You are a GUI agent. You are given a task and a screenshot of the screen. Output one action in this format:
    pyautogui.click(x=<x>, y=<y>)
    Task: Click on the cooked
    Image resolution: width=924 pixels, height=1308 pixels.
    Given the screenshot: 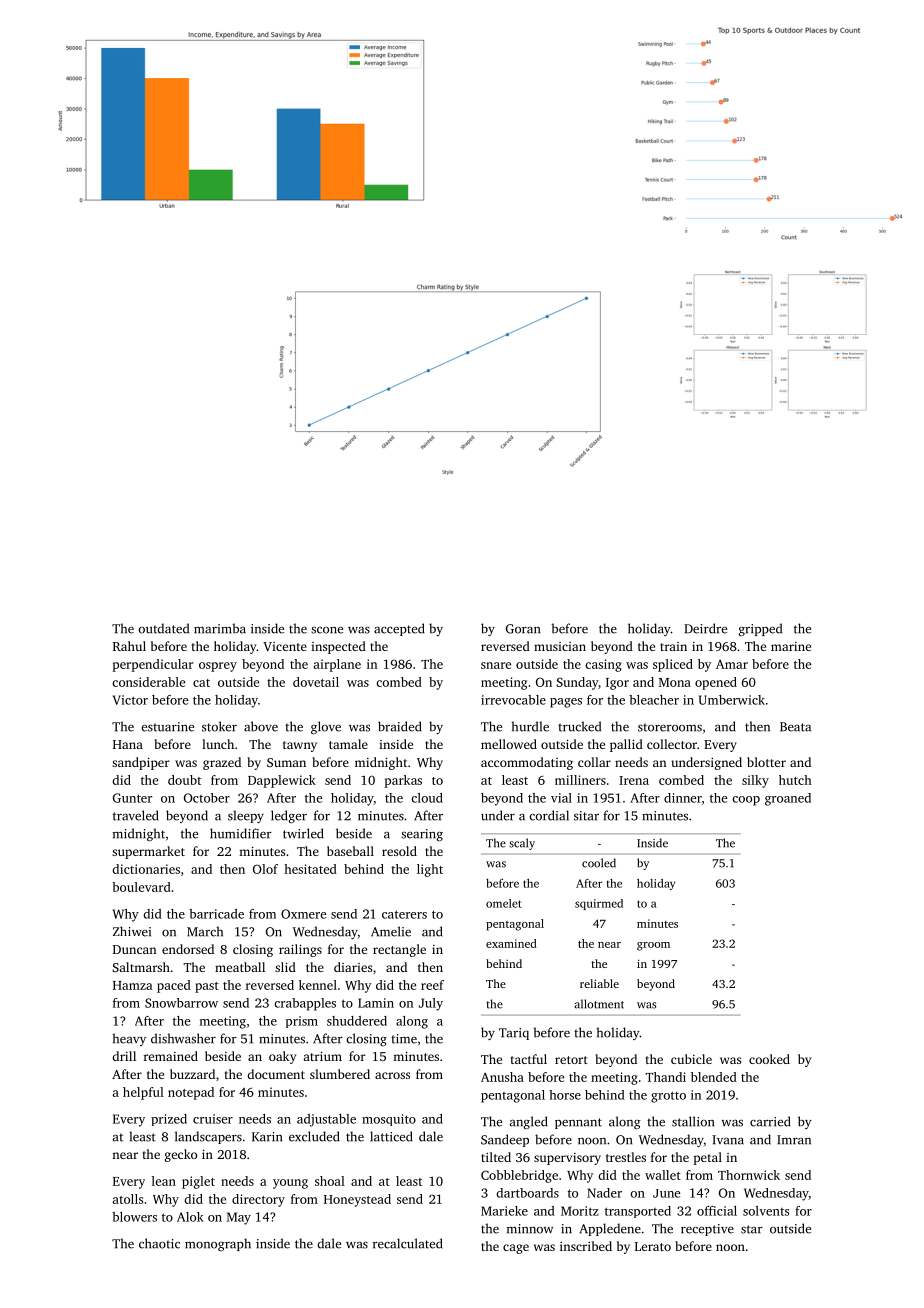 What is the action you would take?
    pyautogui.click(x=769, y=1059)
